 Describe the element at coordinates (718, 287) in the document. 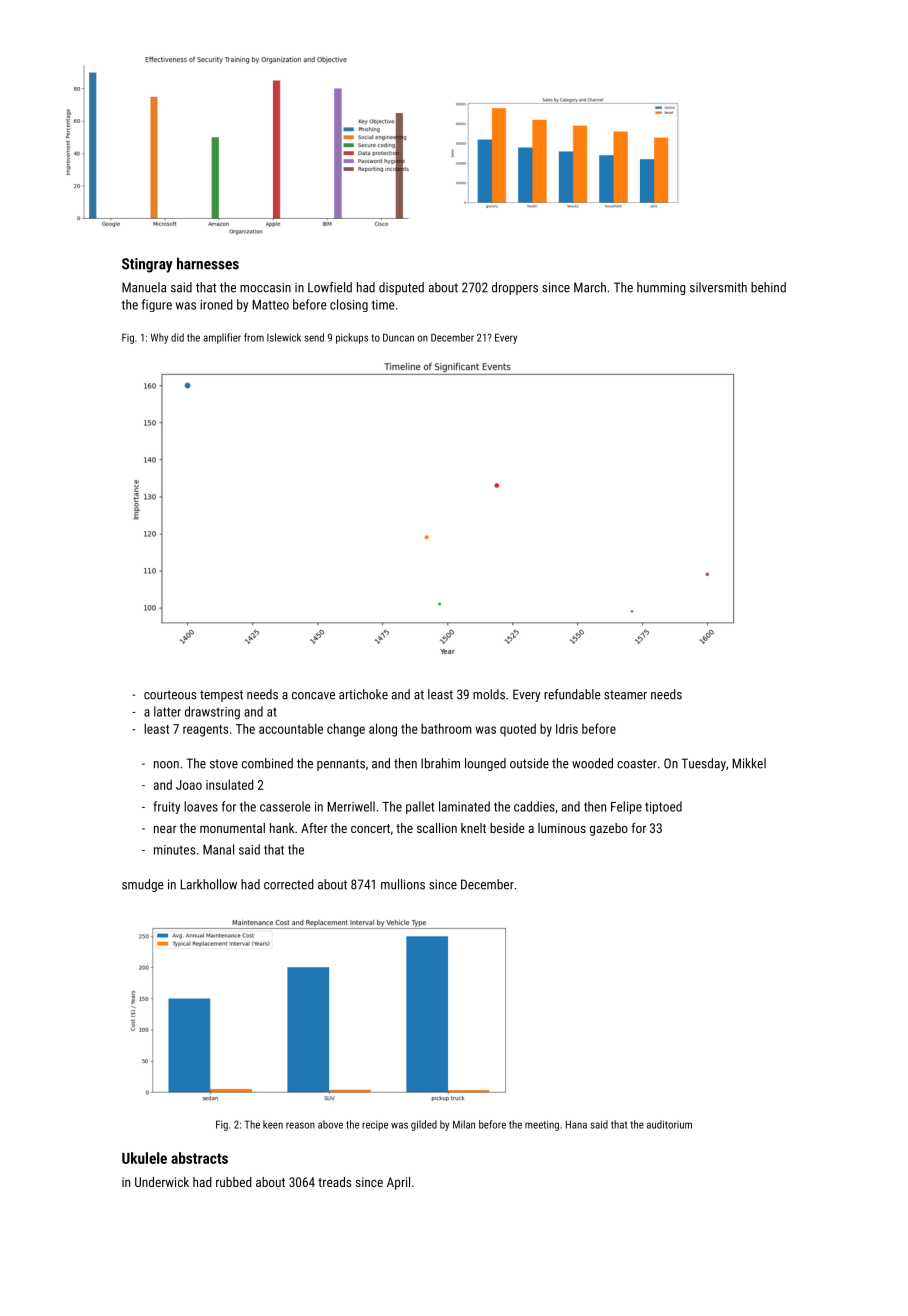

I see `silversmith` at that location.
